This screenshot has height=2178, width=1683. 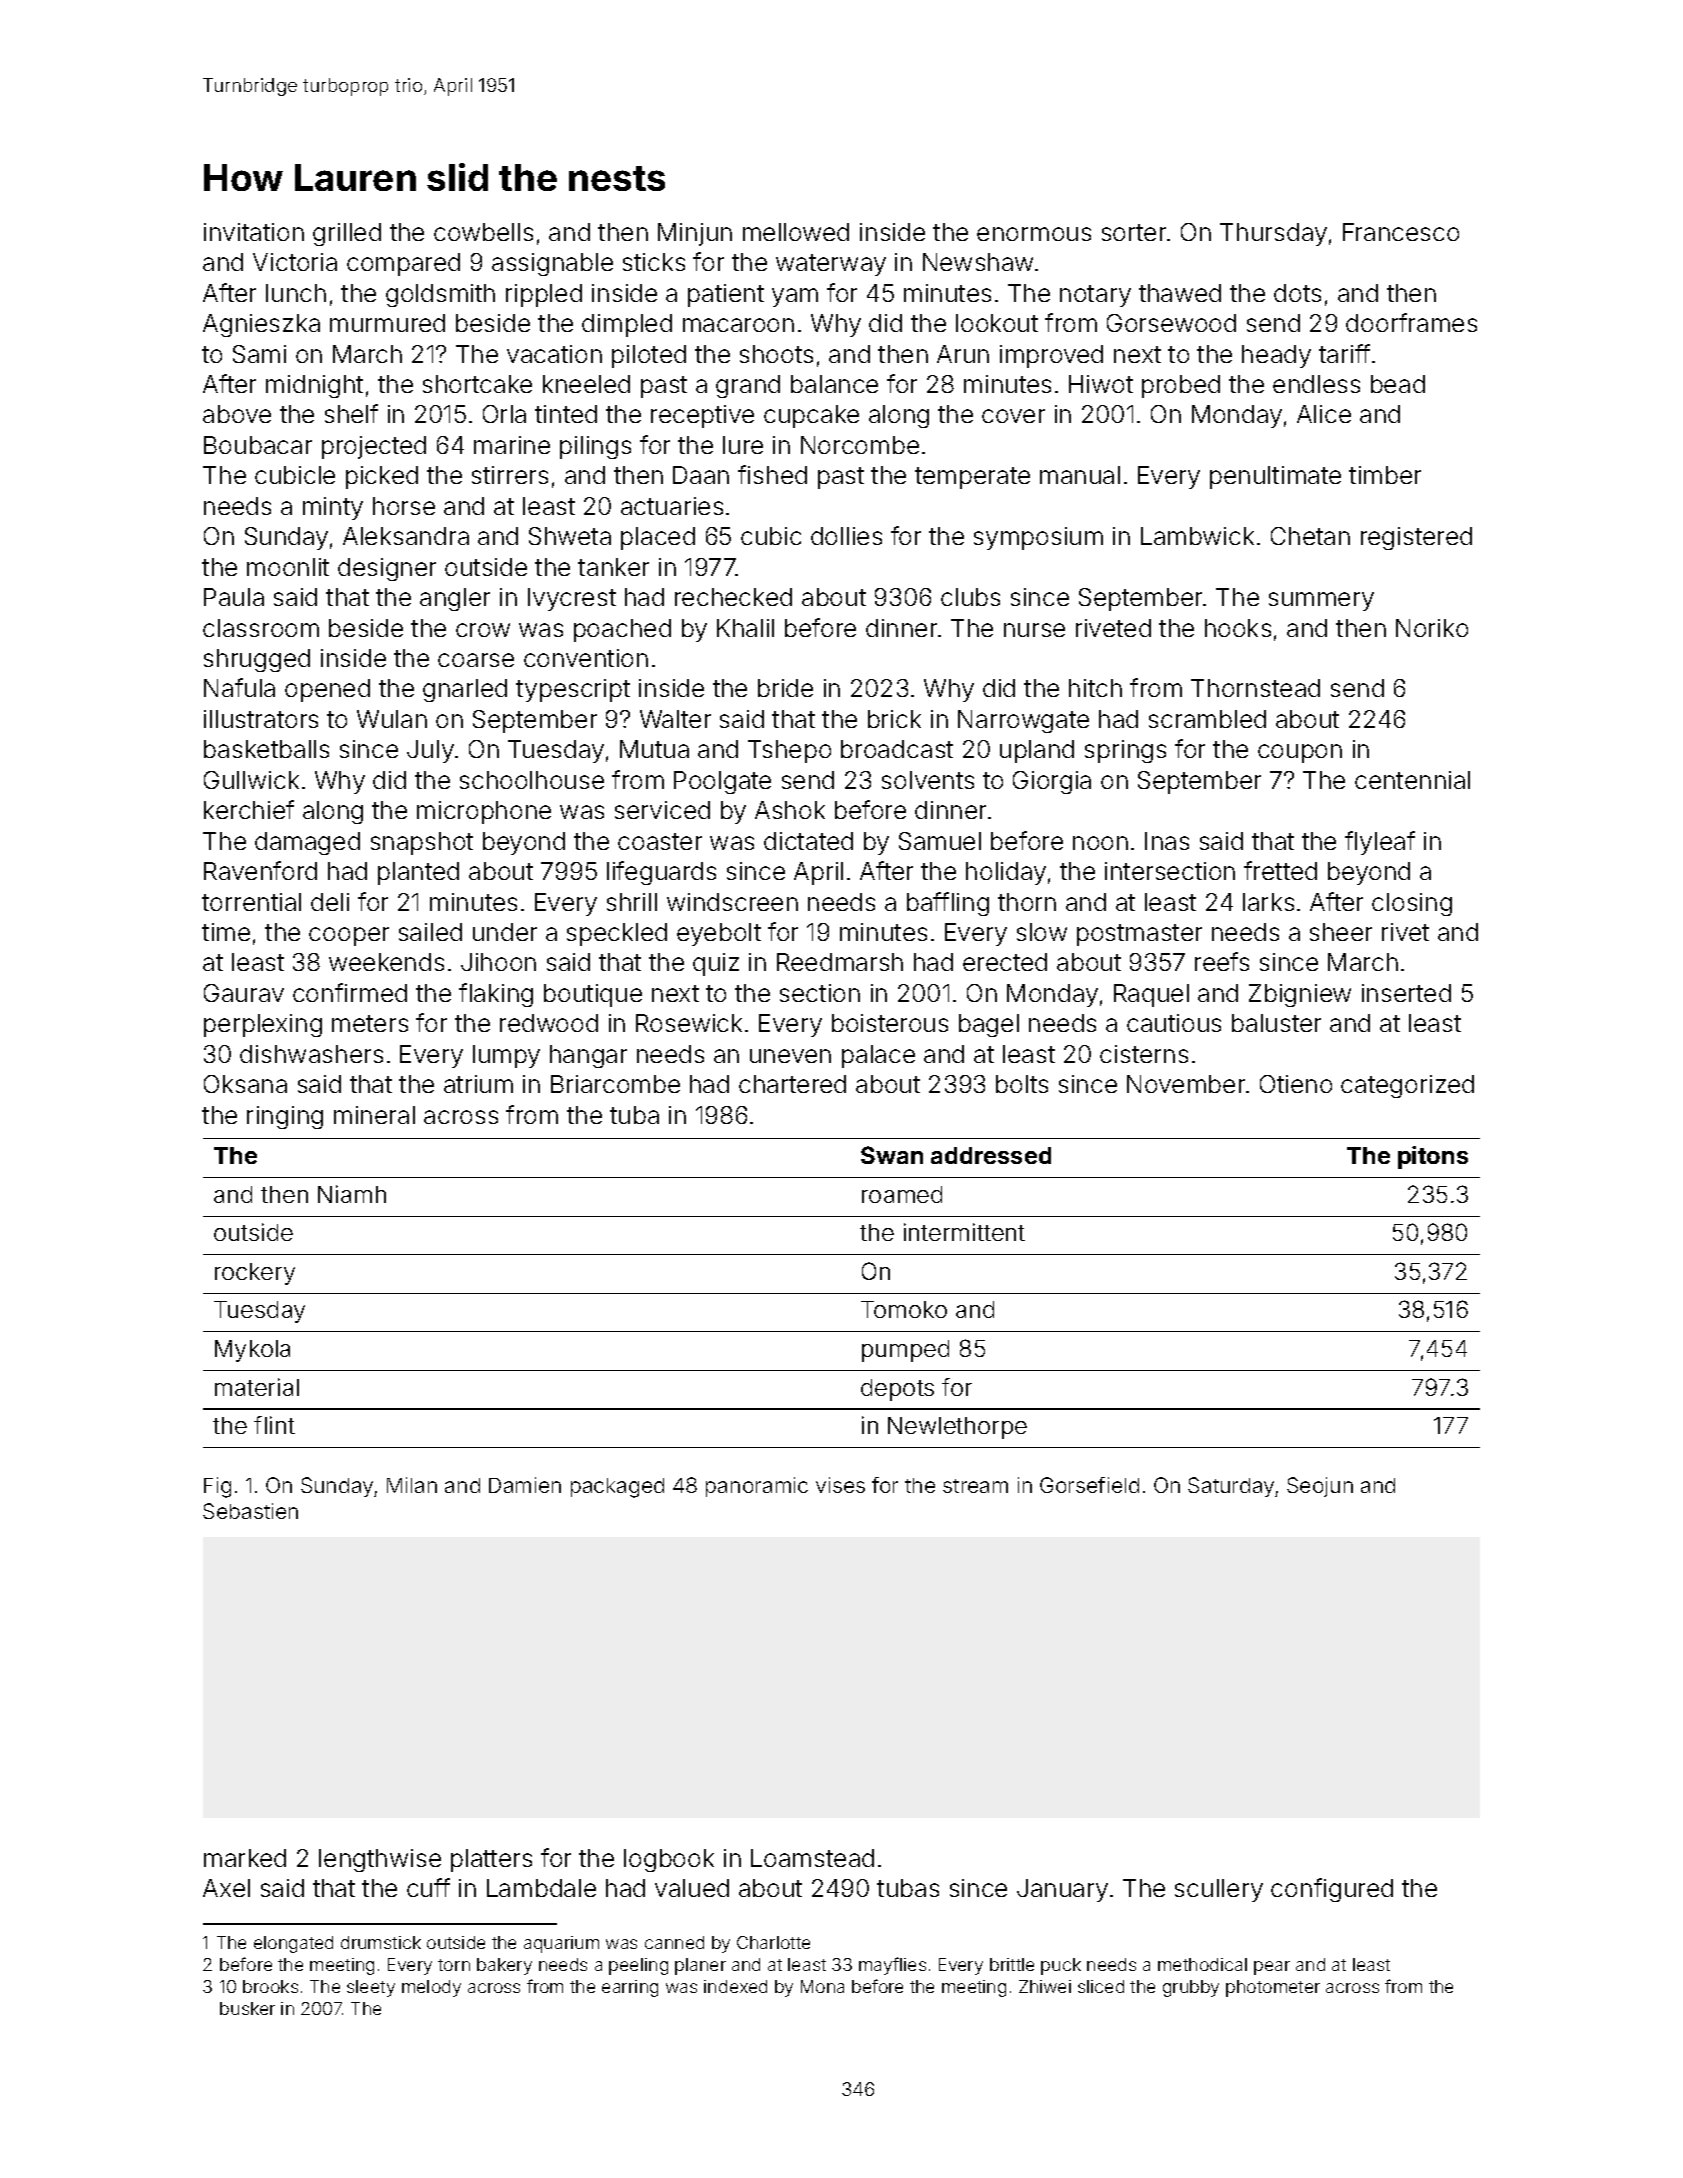 I want to click on rockery, so click(x=255, y=1274).
